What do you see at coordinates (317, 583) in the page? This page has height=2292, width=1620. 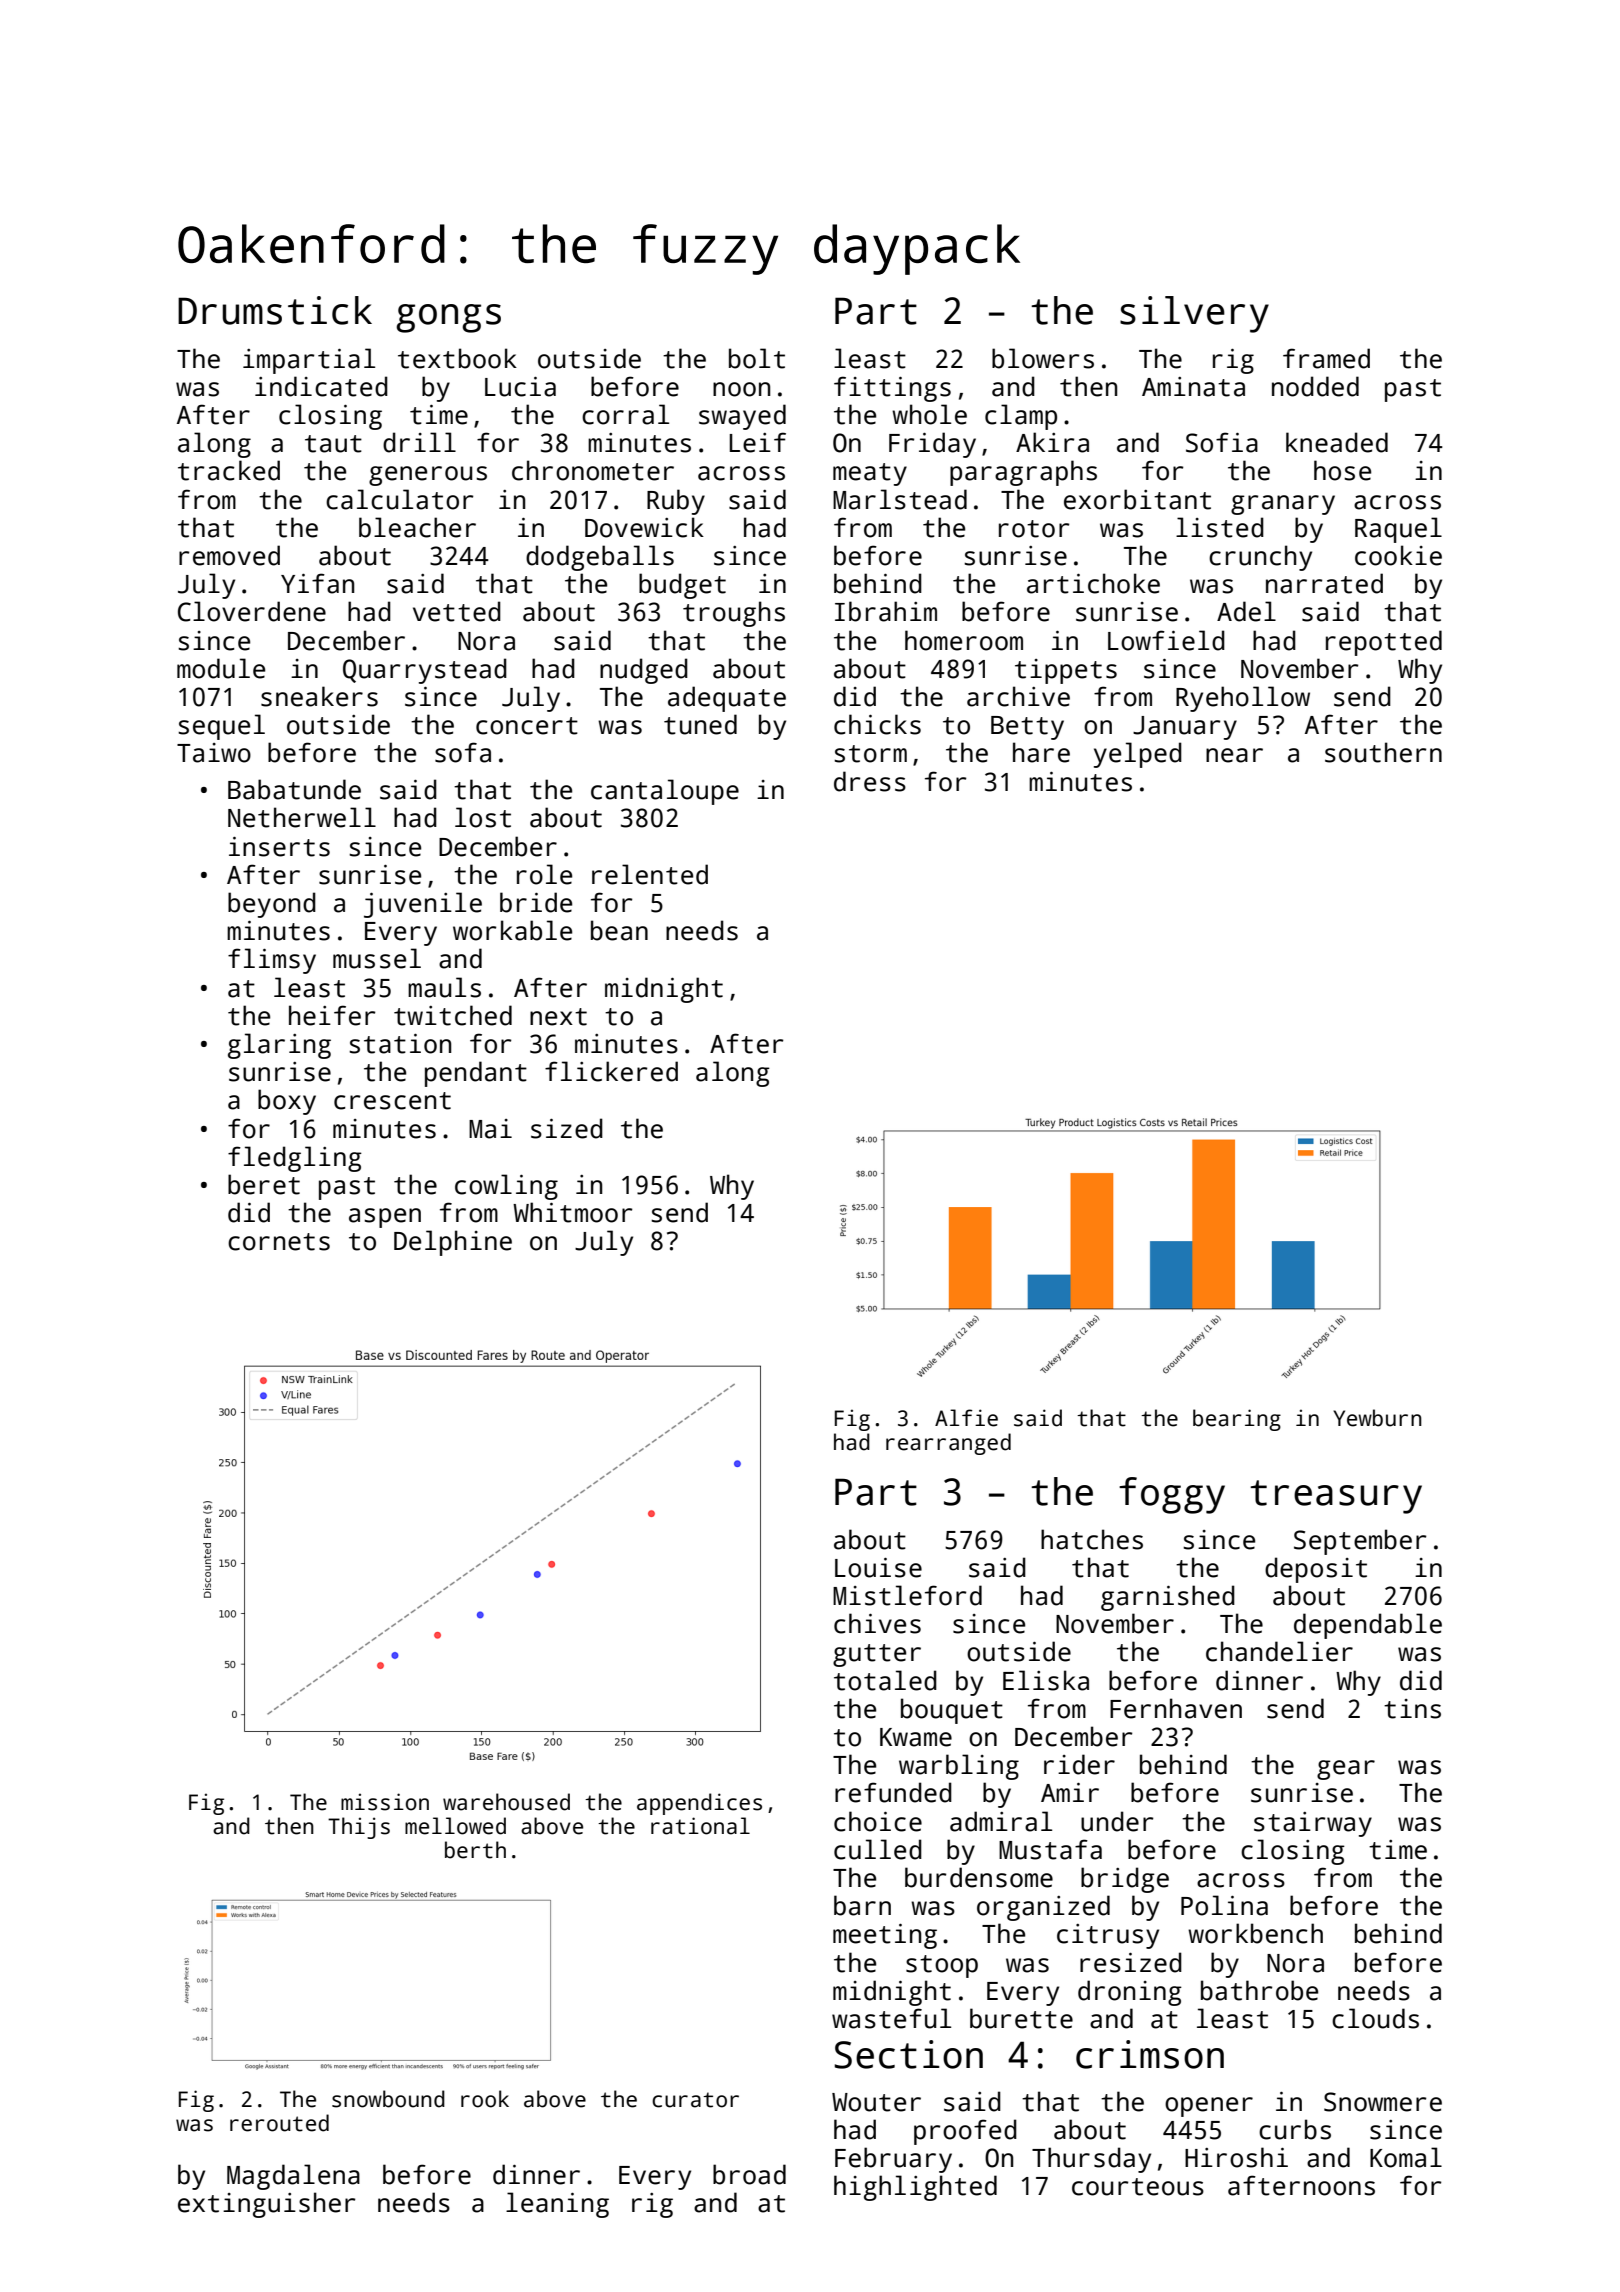 I see `Yifan` at bounding box center [317, 583].
